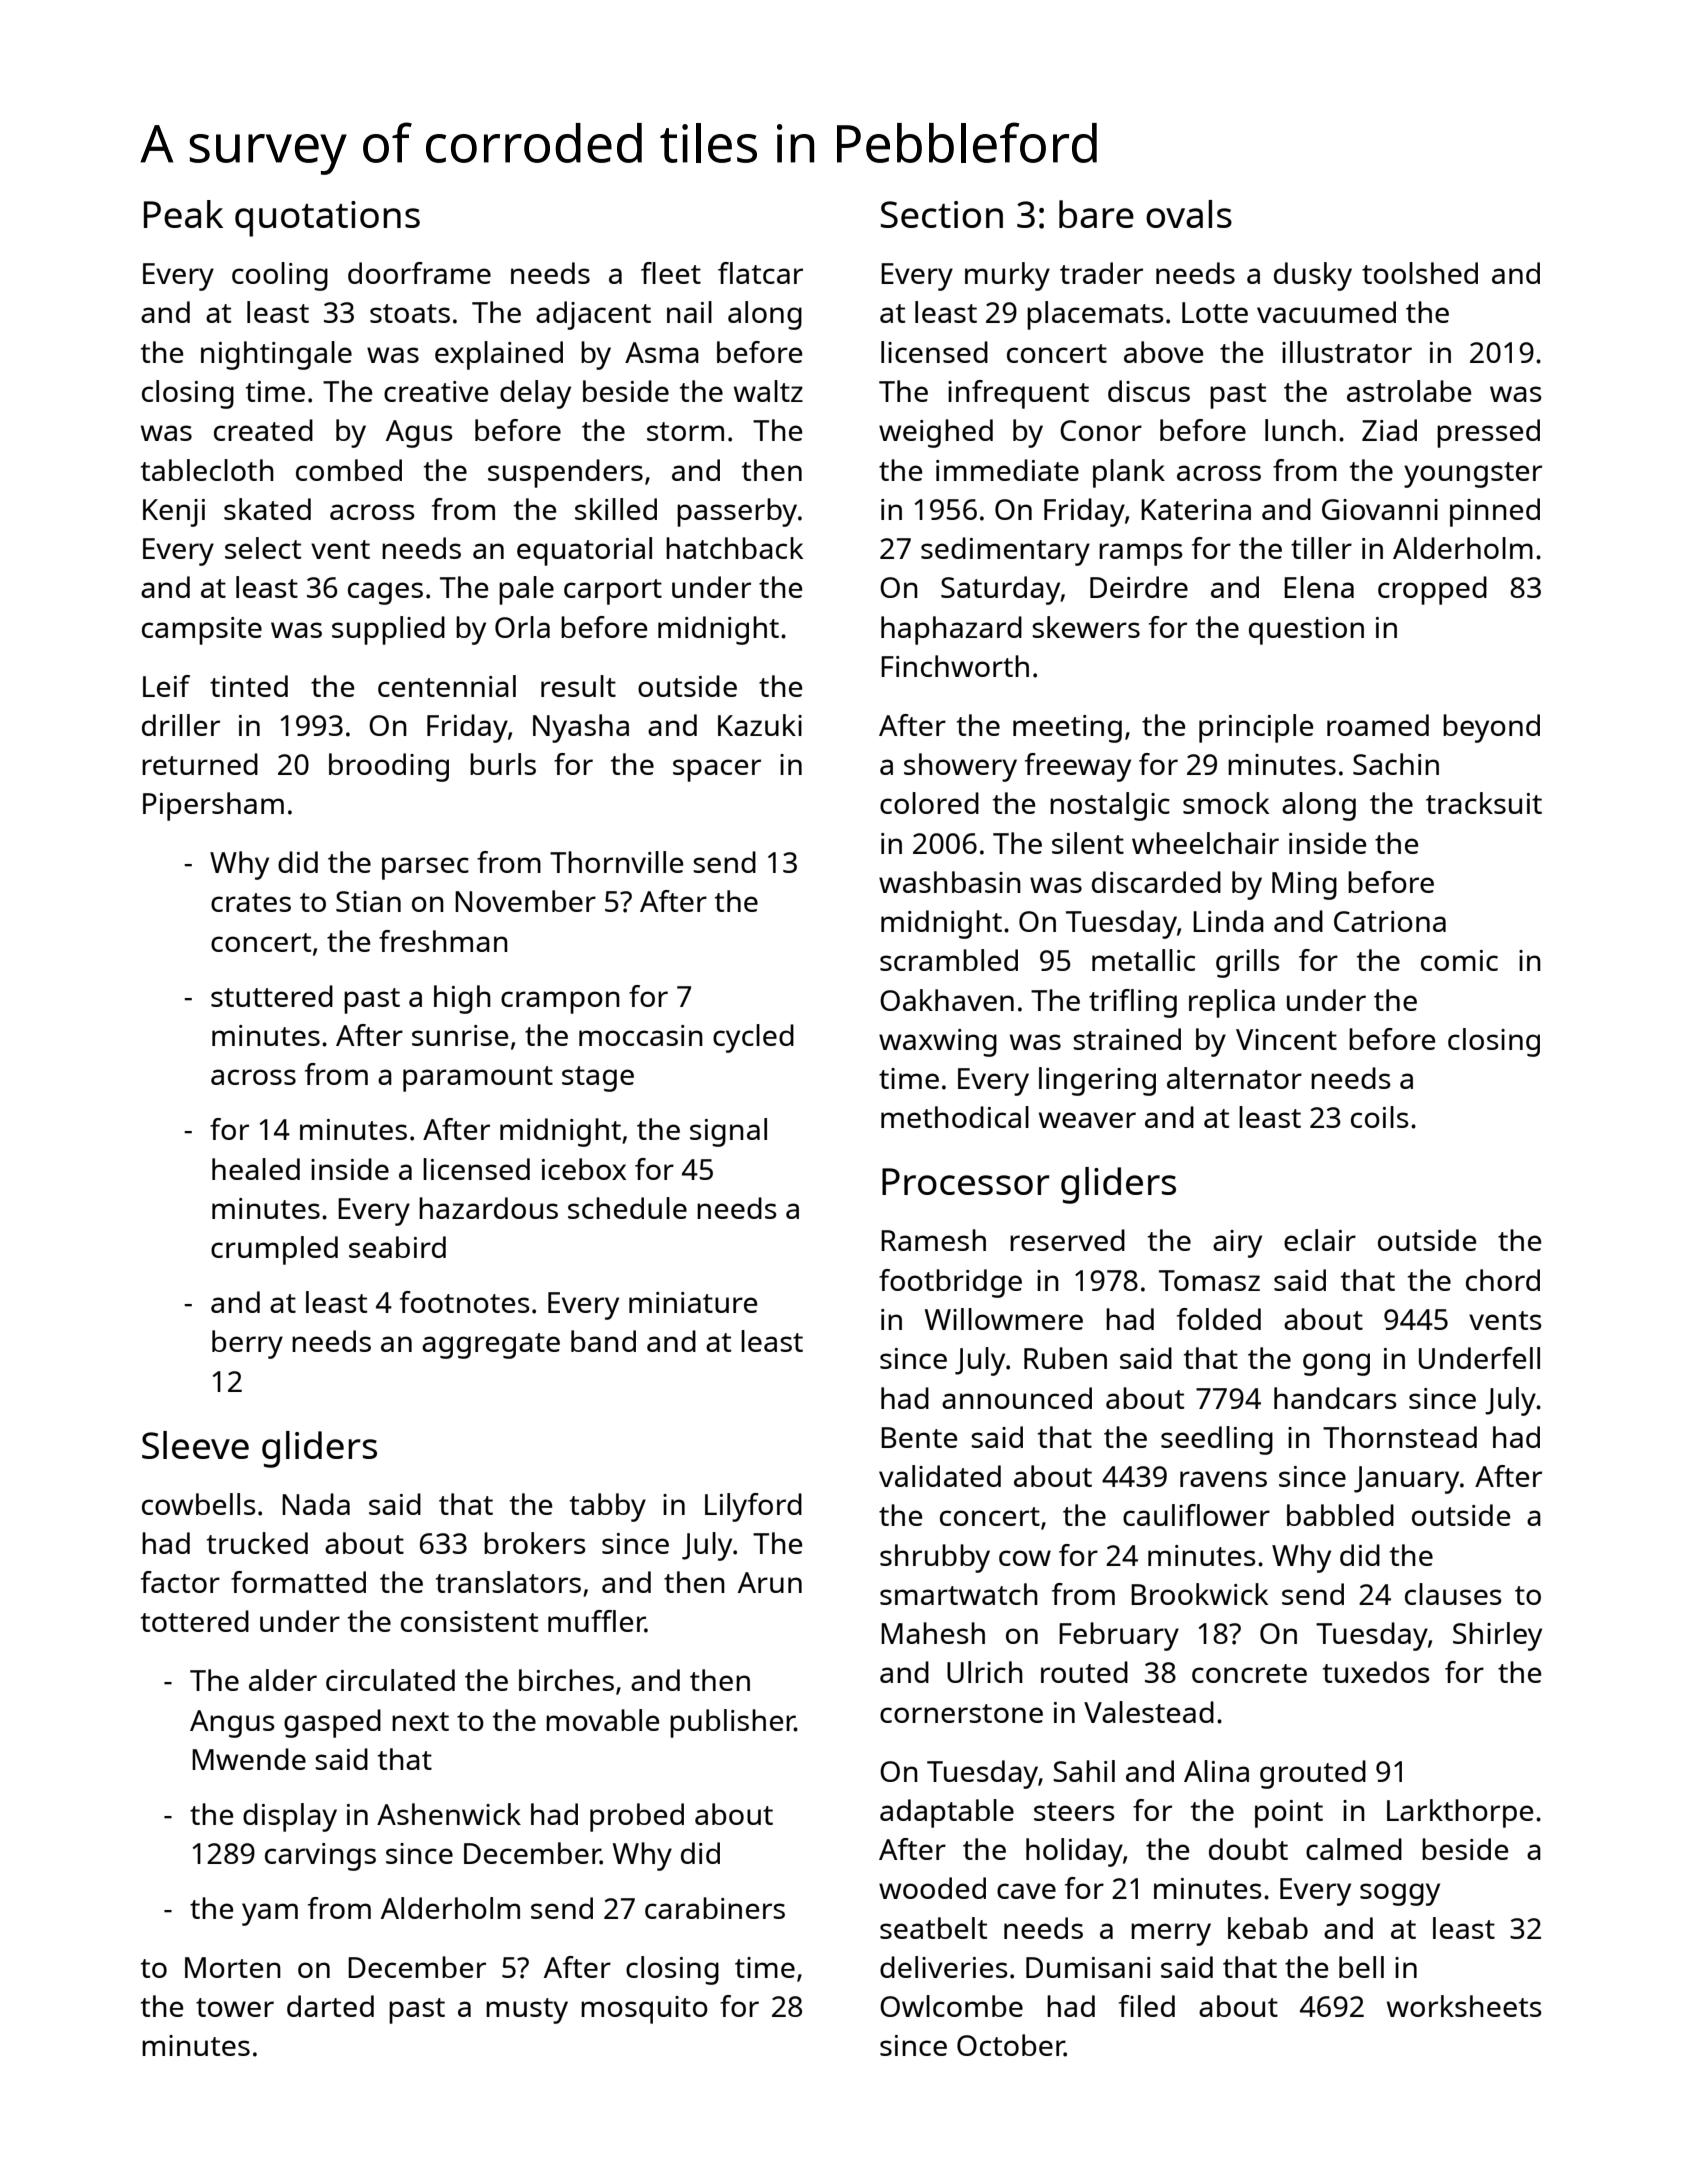  I want to click on quotations, so click(327, 219).
